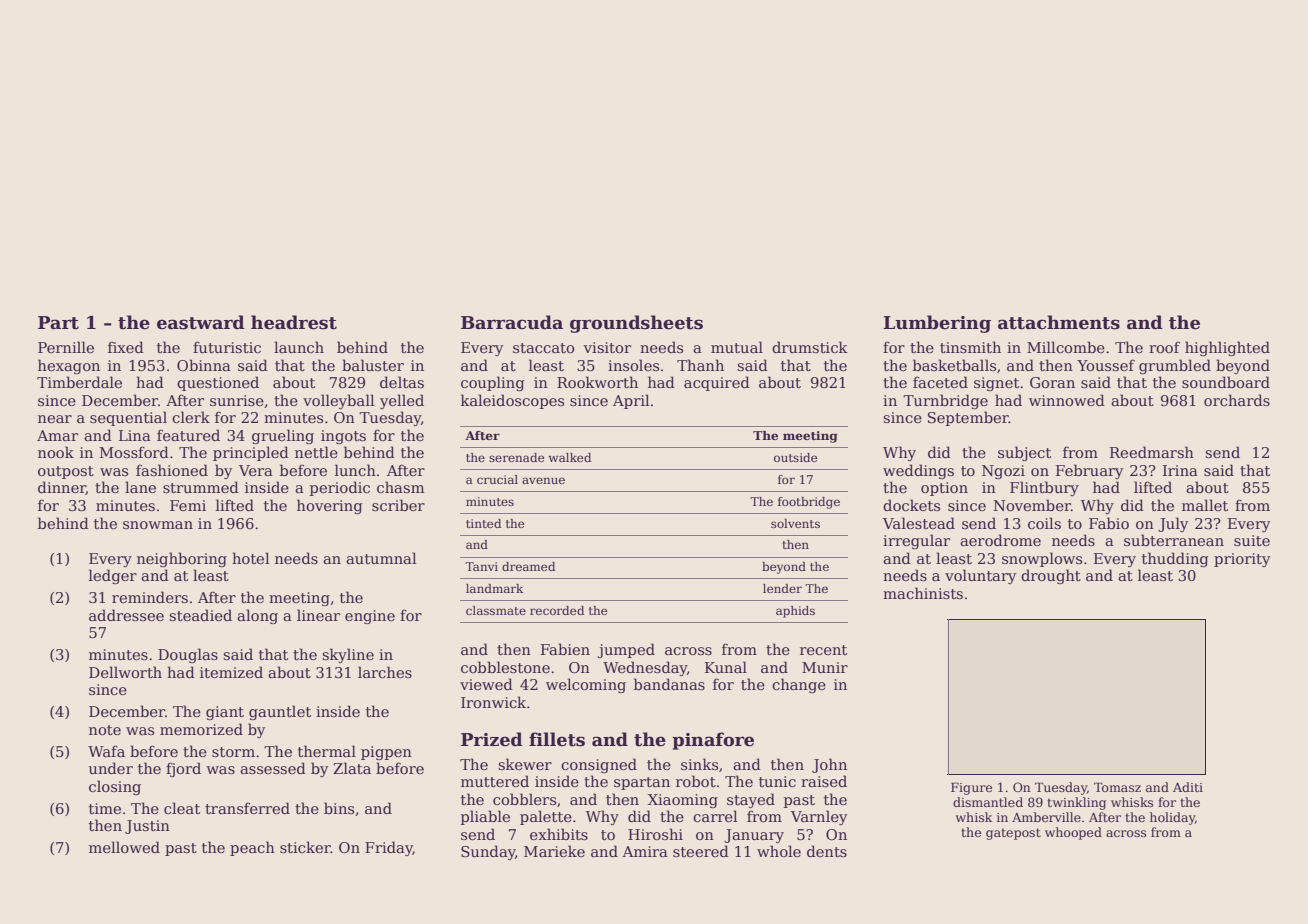  Describe the element at coordinates (827, 851) in the document. I see `dents` at that location.
